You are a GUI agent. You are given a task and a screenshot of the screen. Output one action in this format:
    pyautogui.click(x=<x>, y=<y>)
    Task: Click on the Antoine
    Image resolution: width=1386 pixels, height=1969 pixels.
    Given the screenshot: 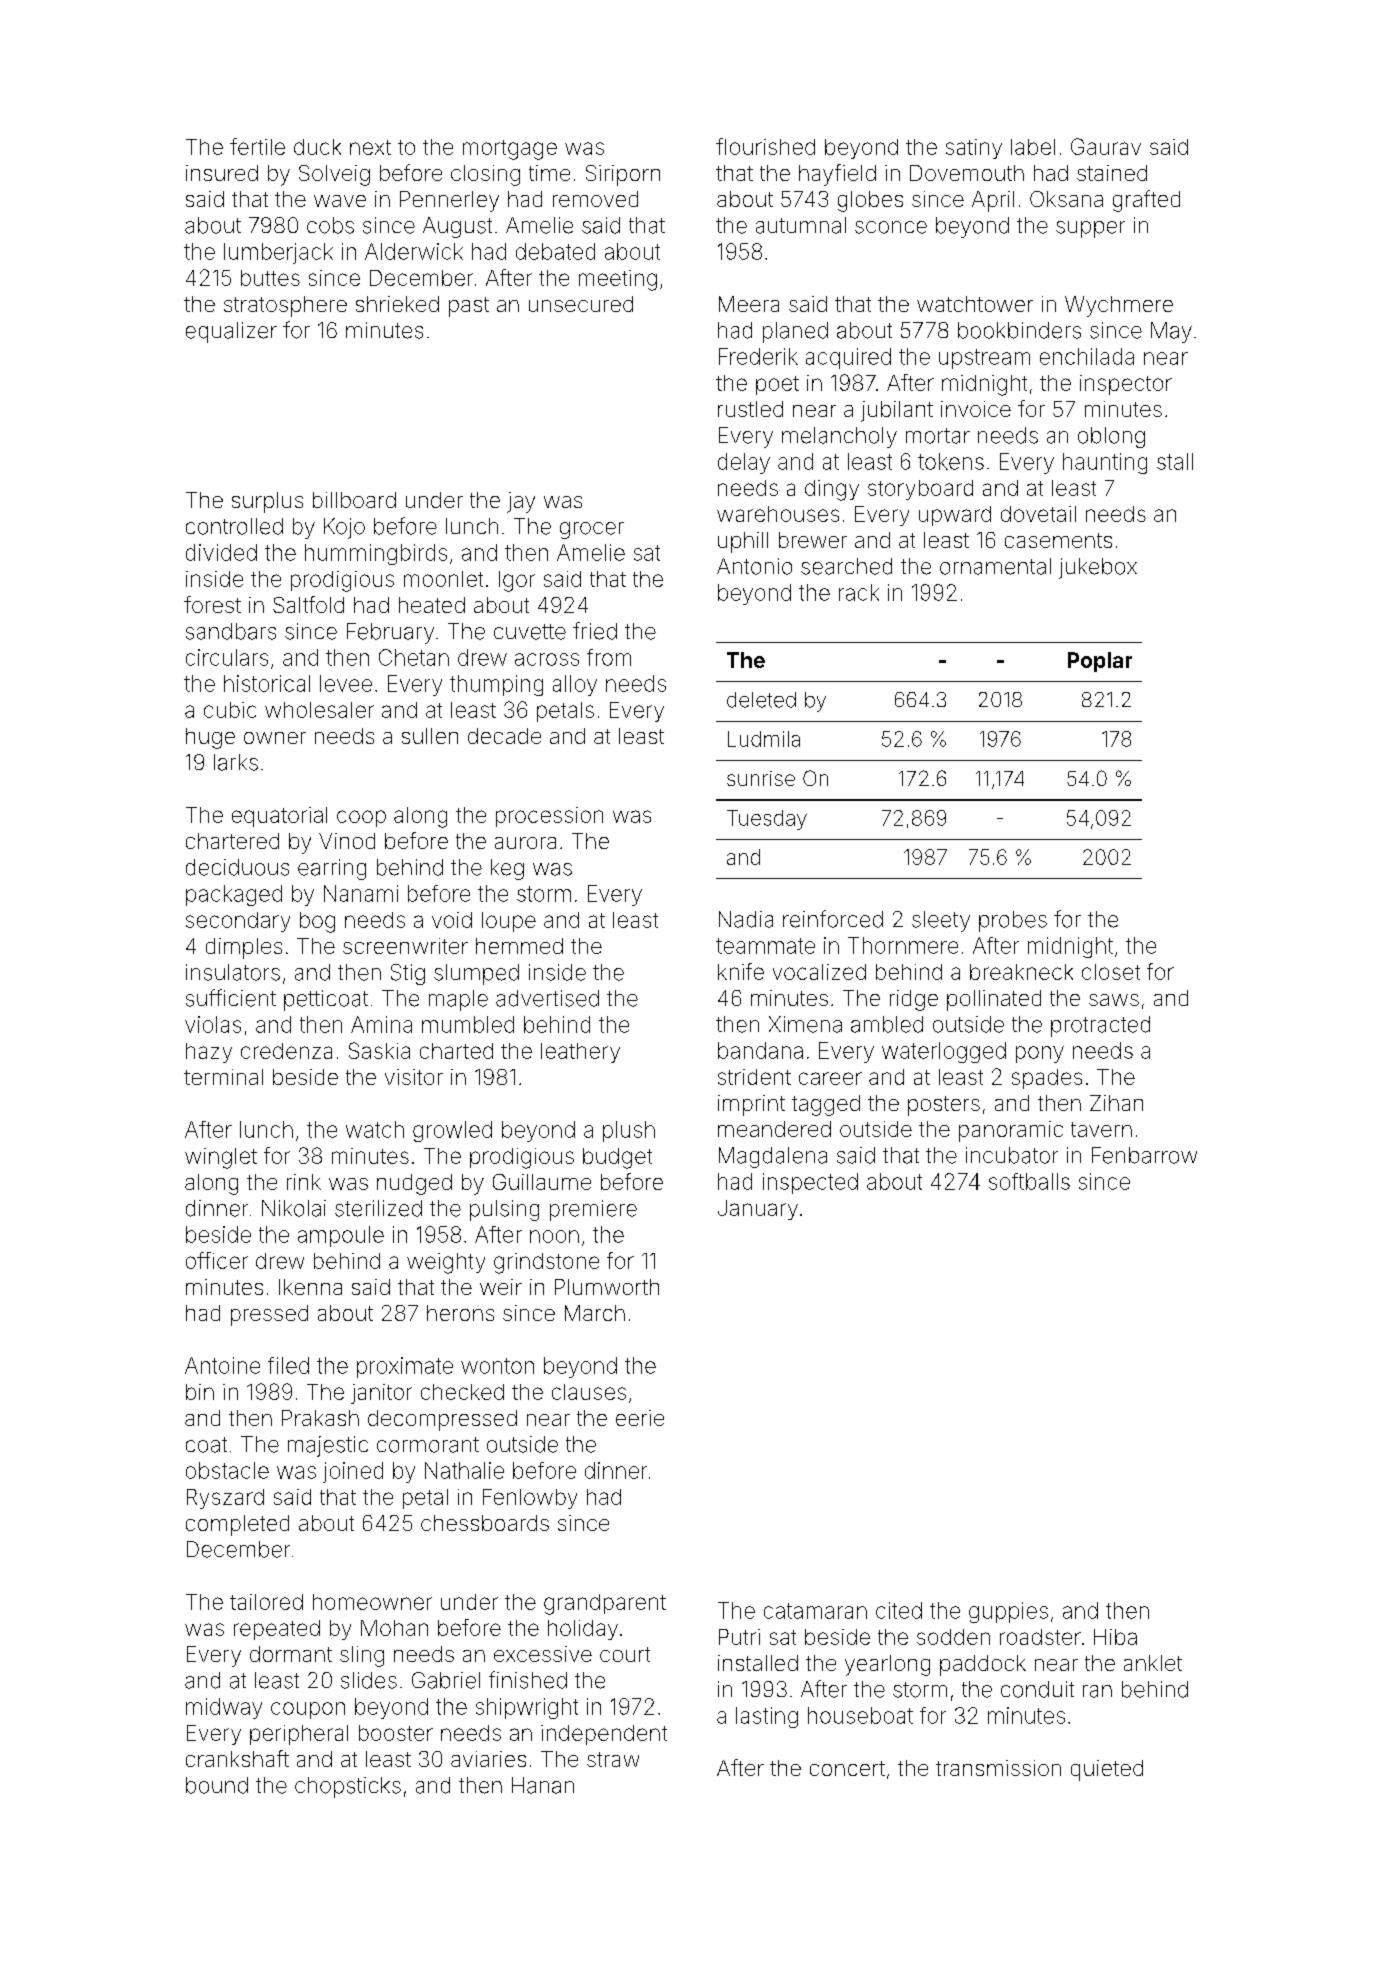 What is the action you would take?
    pyautogui.click(x=222, y=1365)
